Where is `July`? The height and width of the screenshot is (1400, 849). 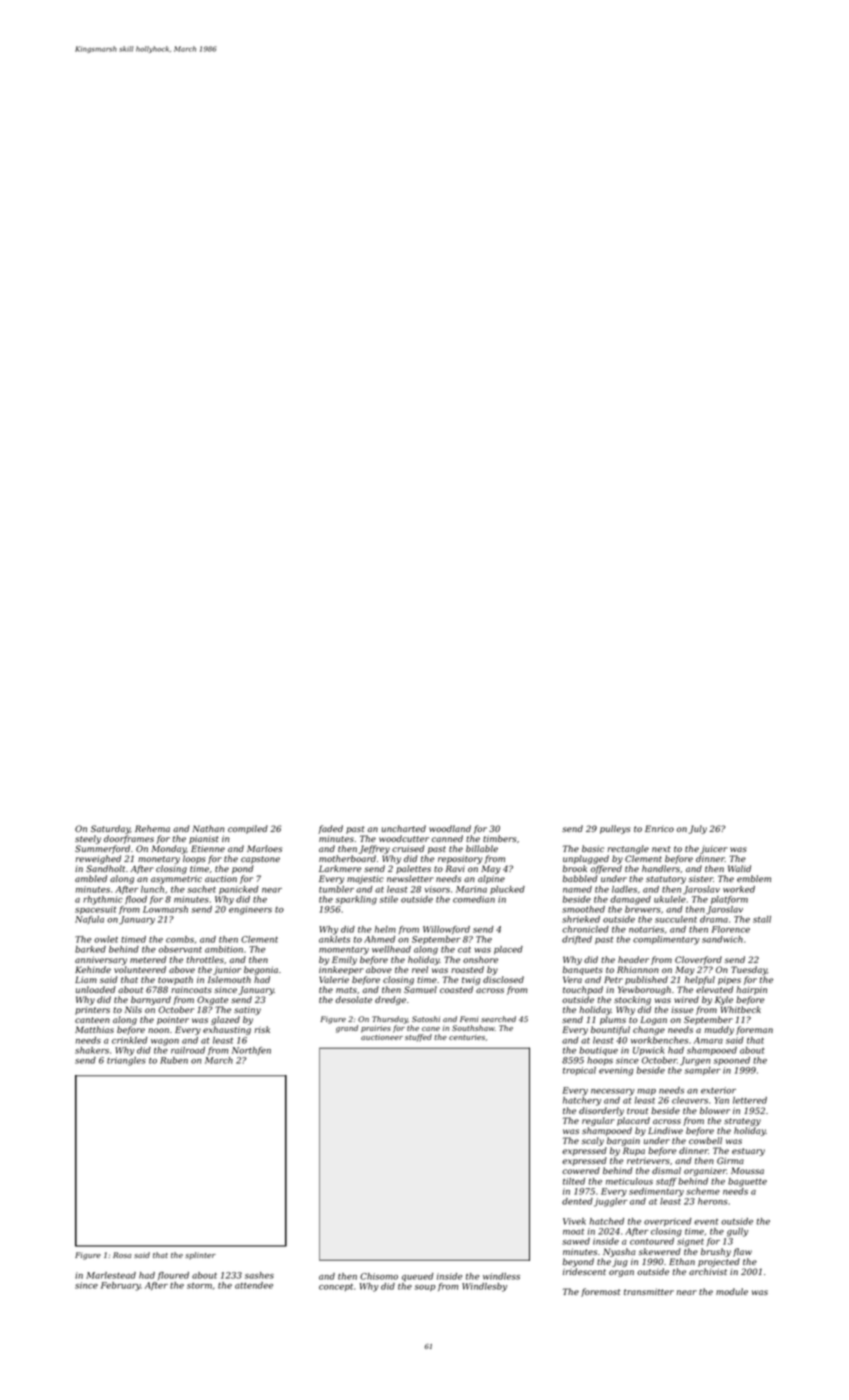
July is located at coordinates (698, 829).
